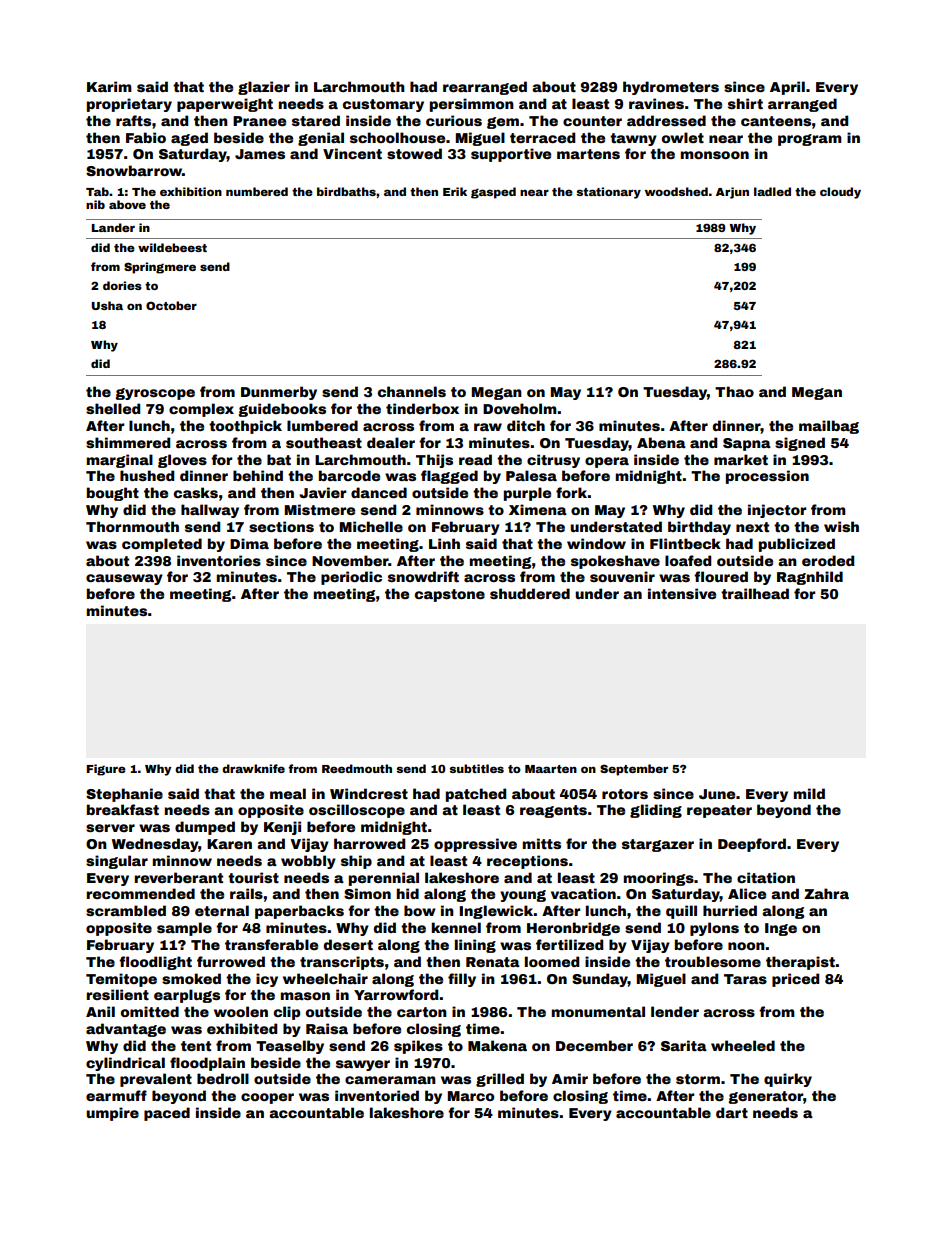 Image resolution: width=952 pixels, height=1233 pixels. What do you see at coordinates (287, 1013) in the page?
I see `clip` at bounding box center [287, 1013].
